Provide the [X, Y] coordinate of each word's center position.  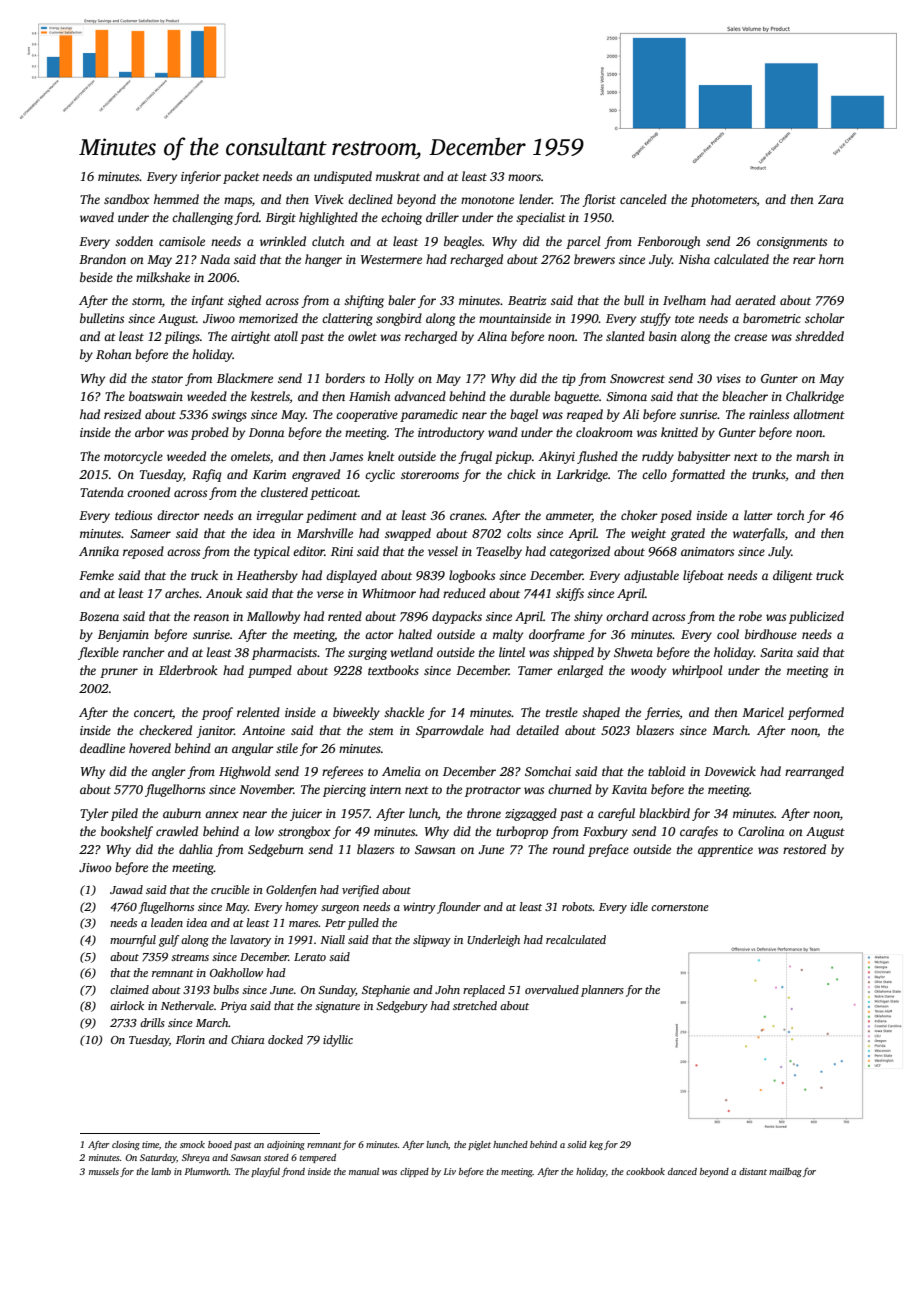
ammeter [569, 517]
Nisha [694, 259]
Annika [99, 551]
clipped [414, 1172]
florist [599, 200]
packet [241, 177]
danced [682, 1171]
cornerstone [680, 907]
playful [265, 1172]
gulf [169, 941]
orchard [627, 616]
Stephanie [386, 991]
